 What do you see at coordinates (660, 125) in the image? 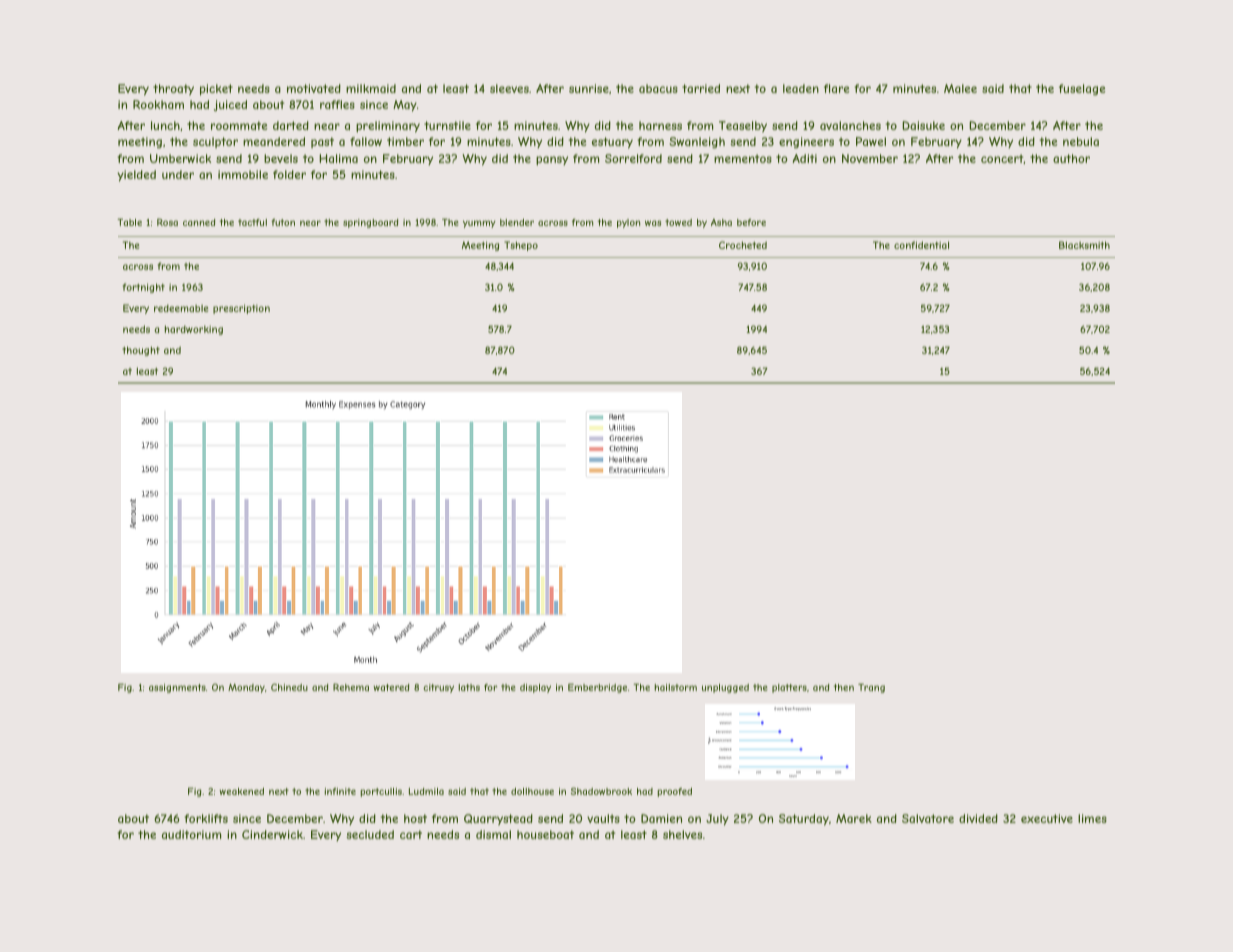
I see `harness` at bounding box center [660, 125].
